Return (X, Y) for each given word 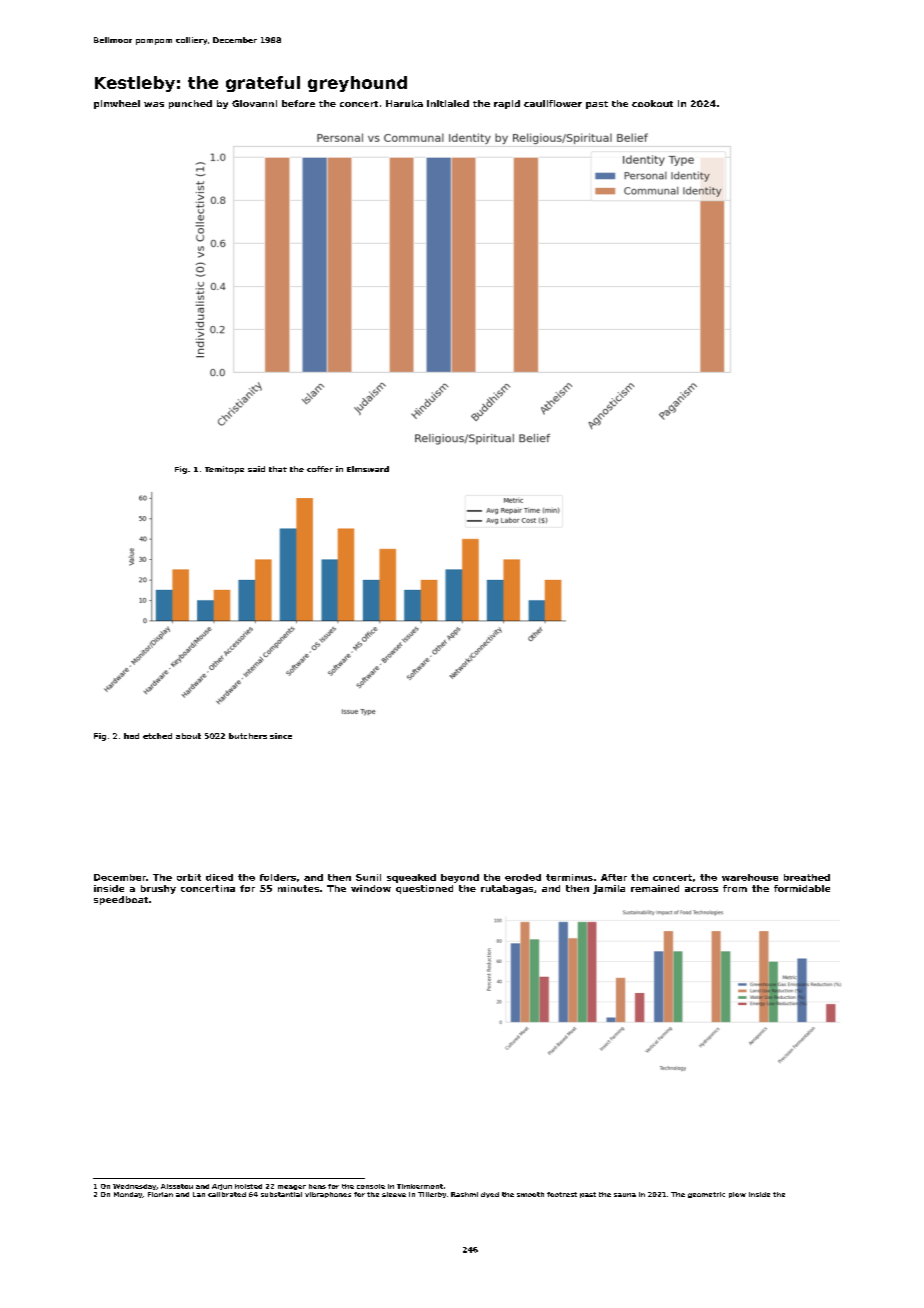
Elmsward (368, 469)
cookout (652, 103)
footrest (562, 1194)
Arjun (222, 1187)
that (278, 469)
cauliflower (553, 103)
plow (737, 1195)
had (131, 736)
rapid (507, 104)
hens (317, 1186)
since (281, 736)
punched (190, 104)
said (256, 469)
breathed (807, 877)
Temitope (224, 470)
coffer (320, 469)
